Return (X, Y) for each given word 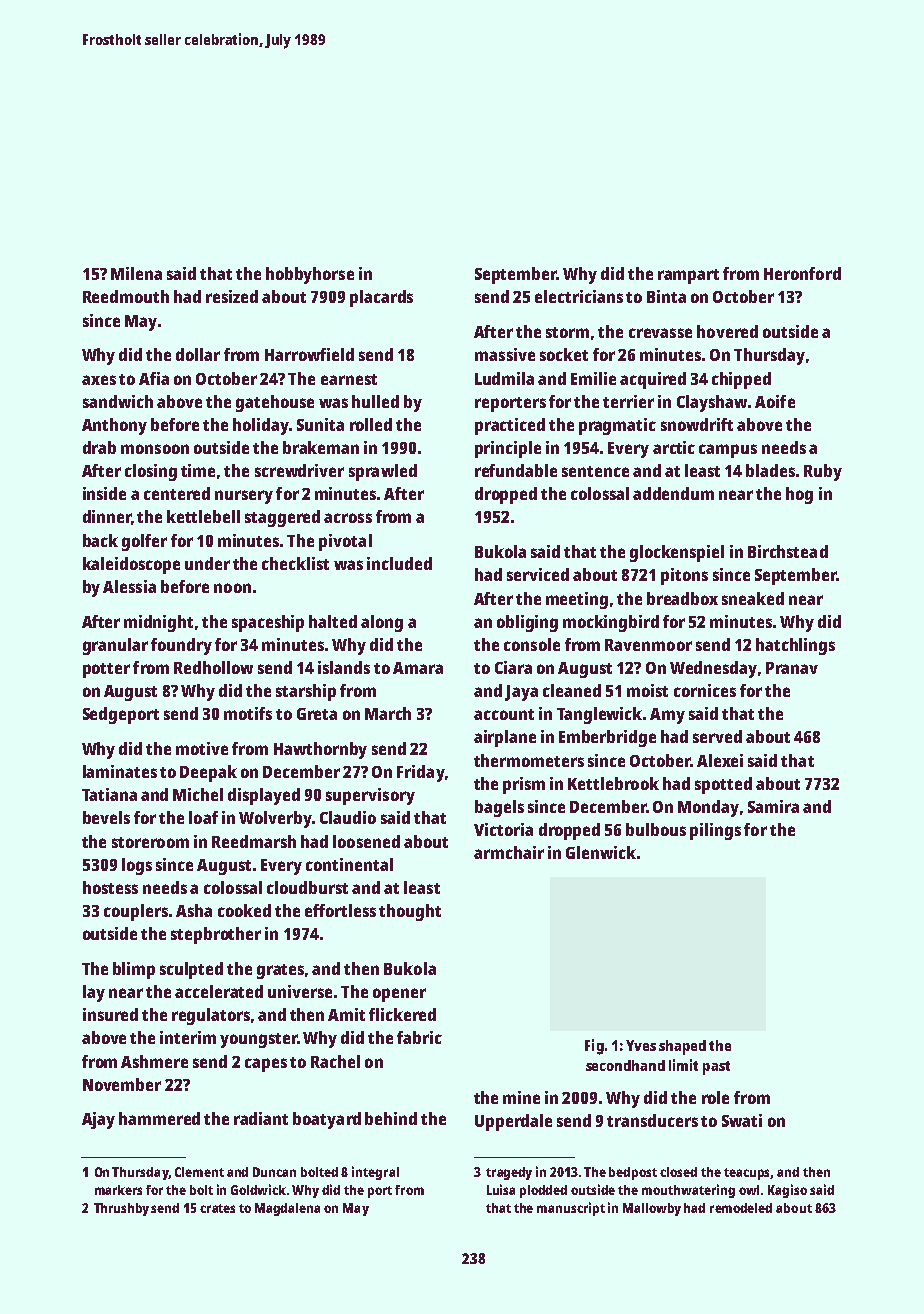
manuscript (571, 1209)
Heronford (802, 273)
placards (381, 298)
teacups (747, 1174)
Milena (136, 273)
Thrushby (121, 1209)
